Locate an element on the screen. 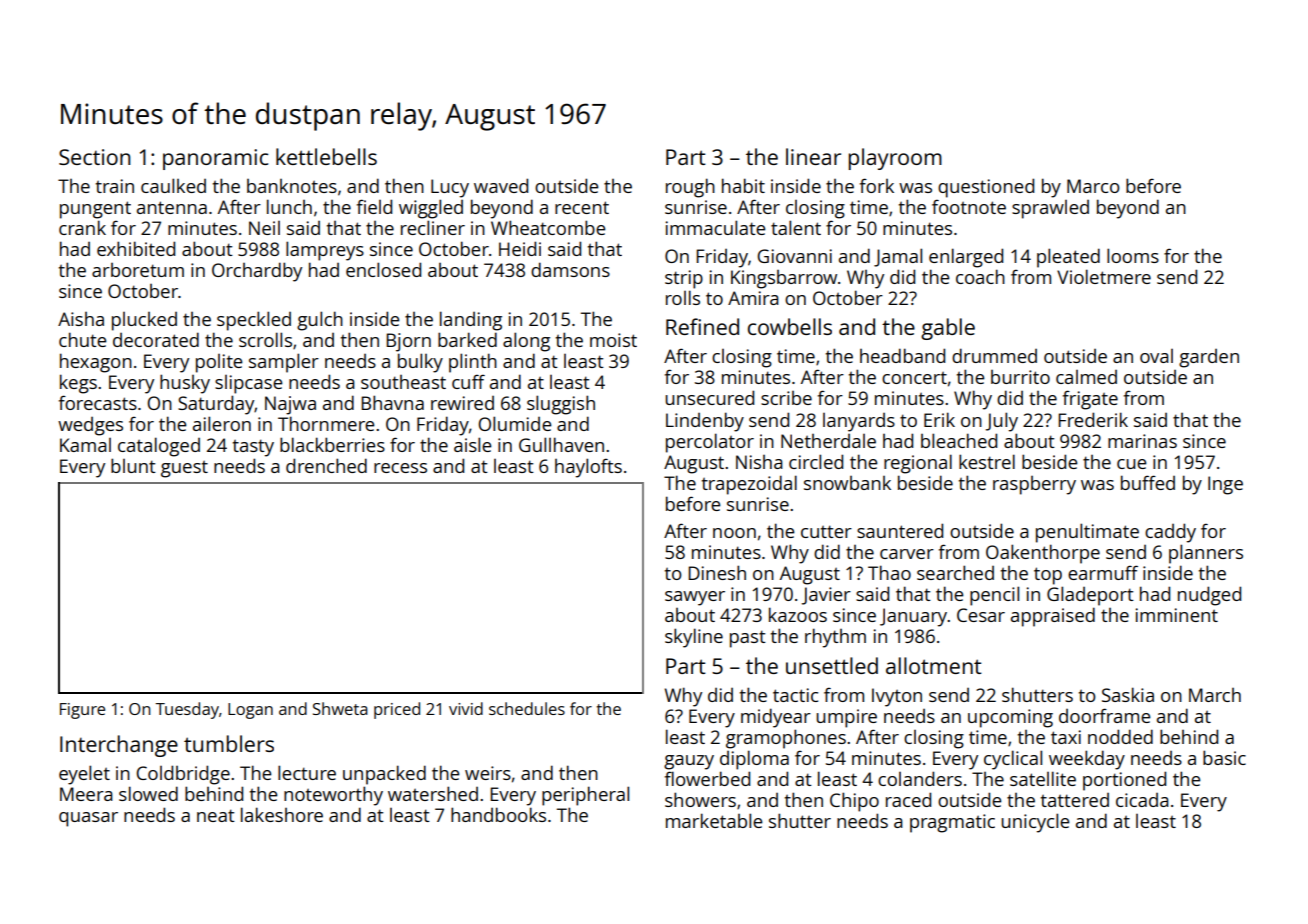 The width and height of the screenshot is (1308, 924). gable is located at coordinates (948, 329).
